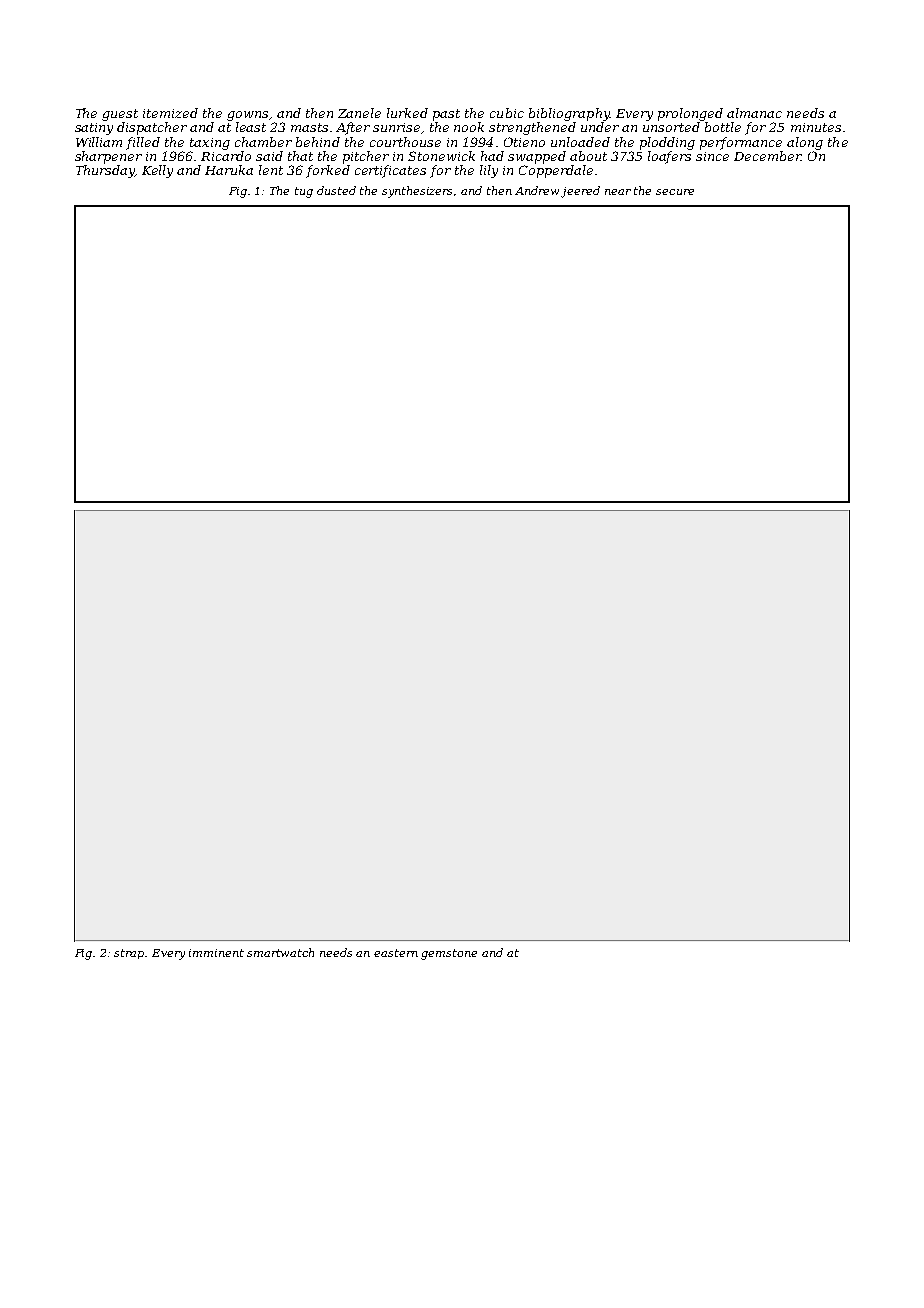  What do you see at coordinates (690, 114) in the screenshot?
I see `prolonged` at bounding box center [690, 114].
